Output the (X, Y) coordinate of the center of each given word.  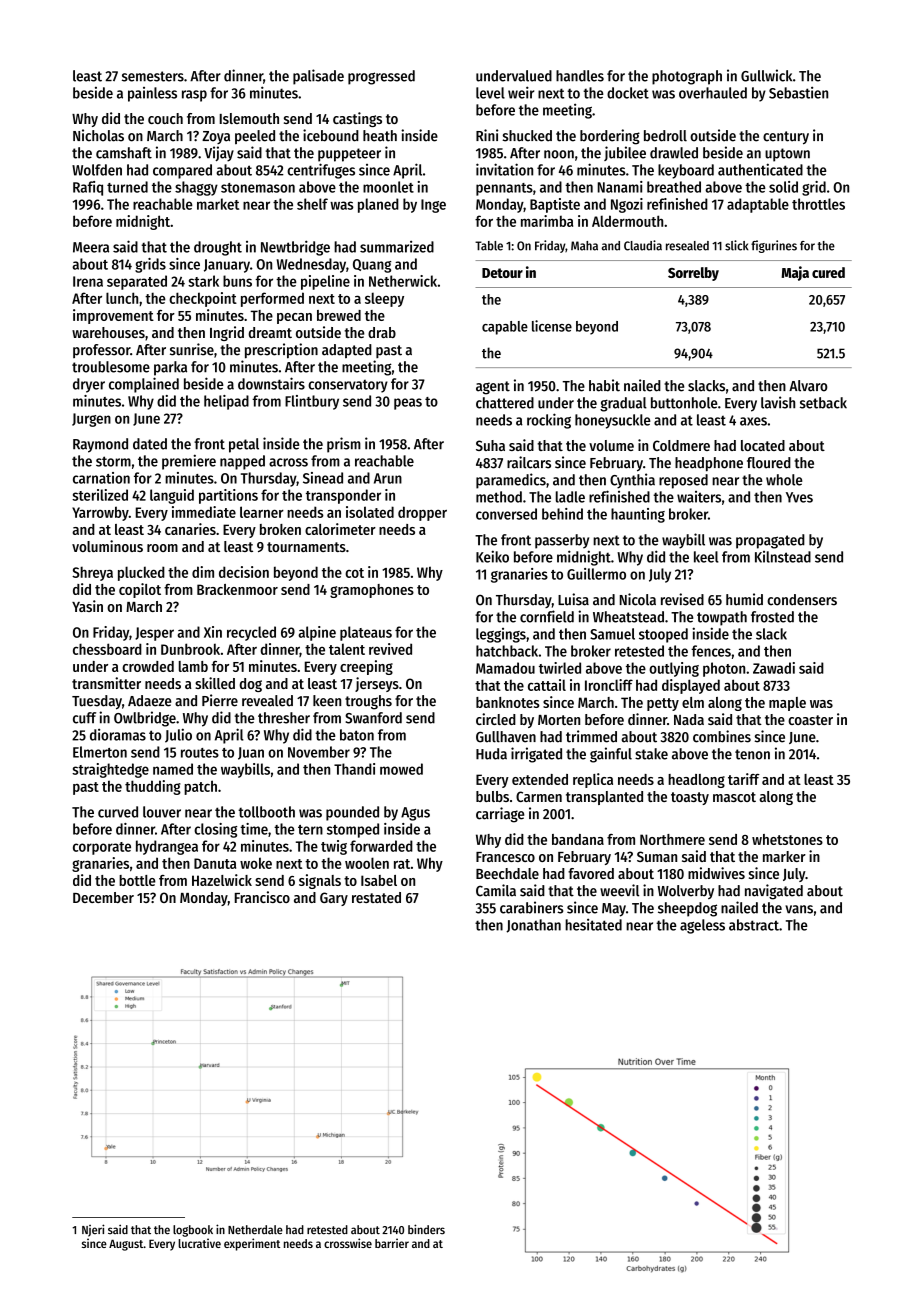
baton (357, 735)
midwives (716, 873)
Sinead (323, 478)
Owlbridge (145, 719)
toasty (690, 798)
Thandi (354, 769)
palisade (318, 77)
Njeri (93, 1230)
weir (521, 92)
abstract (754, 925)
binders (426, 1229)
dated (150, 444)
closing (215, 830)
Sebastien (798, 92)
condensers (802, 600)
